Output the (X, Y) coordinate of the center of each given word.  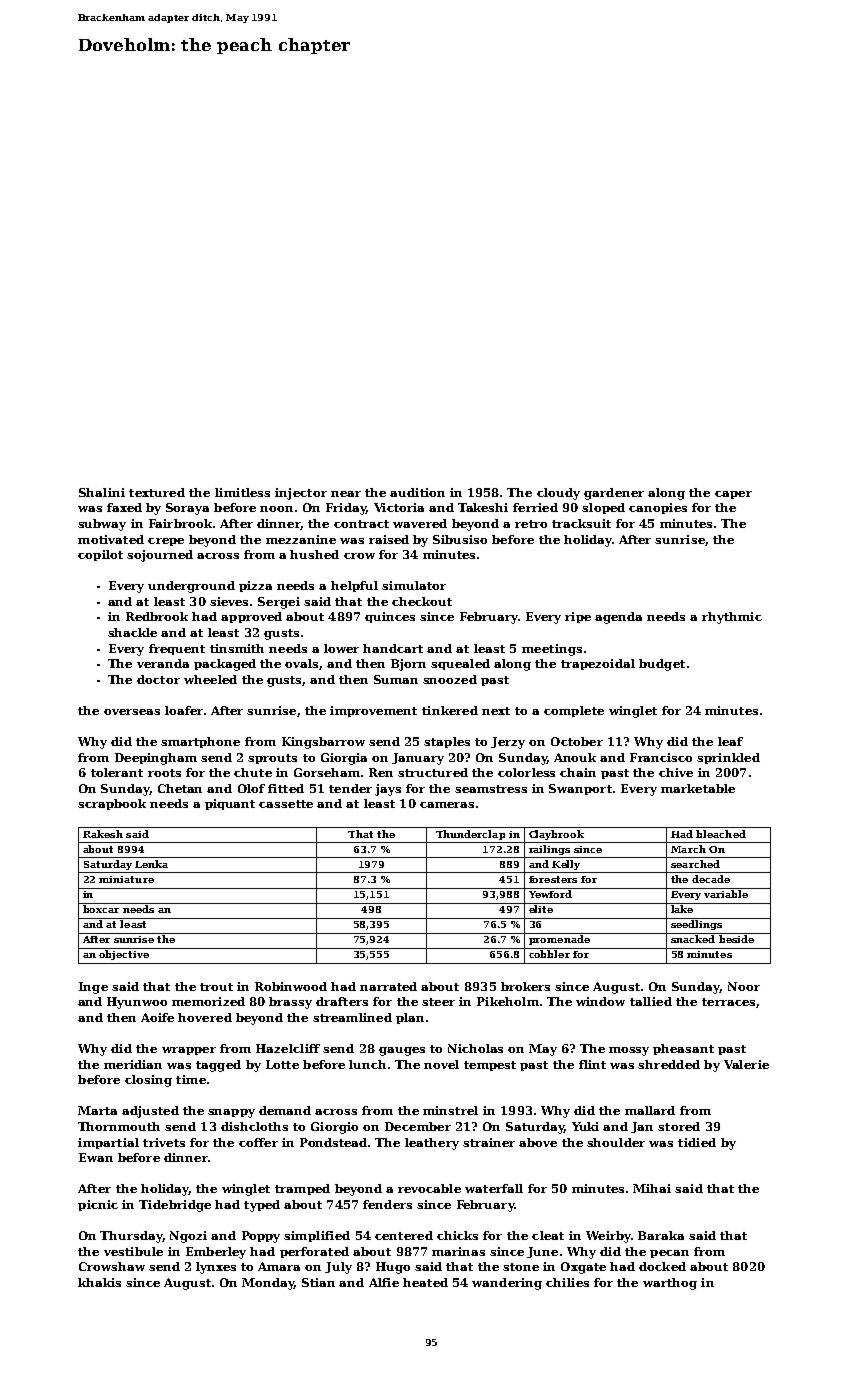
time (191, 1079)
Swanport (580, 789)
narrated (388, 986)
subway (102, 525)
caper (733, 495)
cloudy (558, 494)
